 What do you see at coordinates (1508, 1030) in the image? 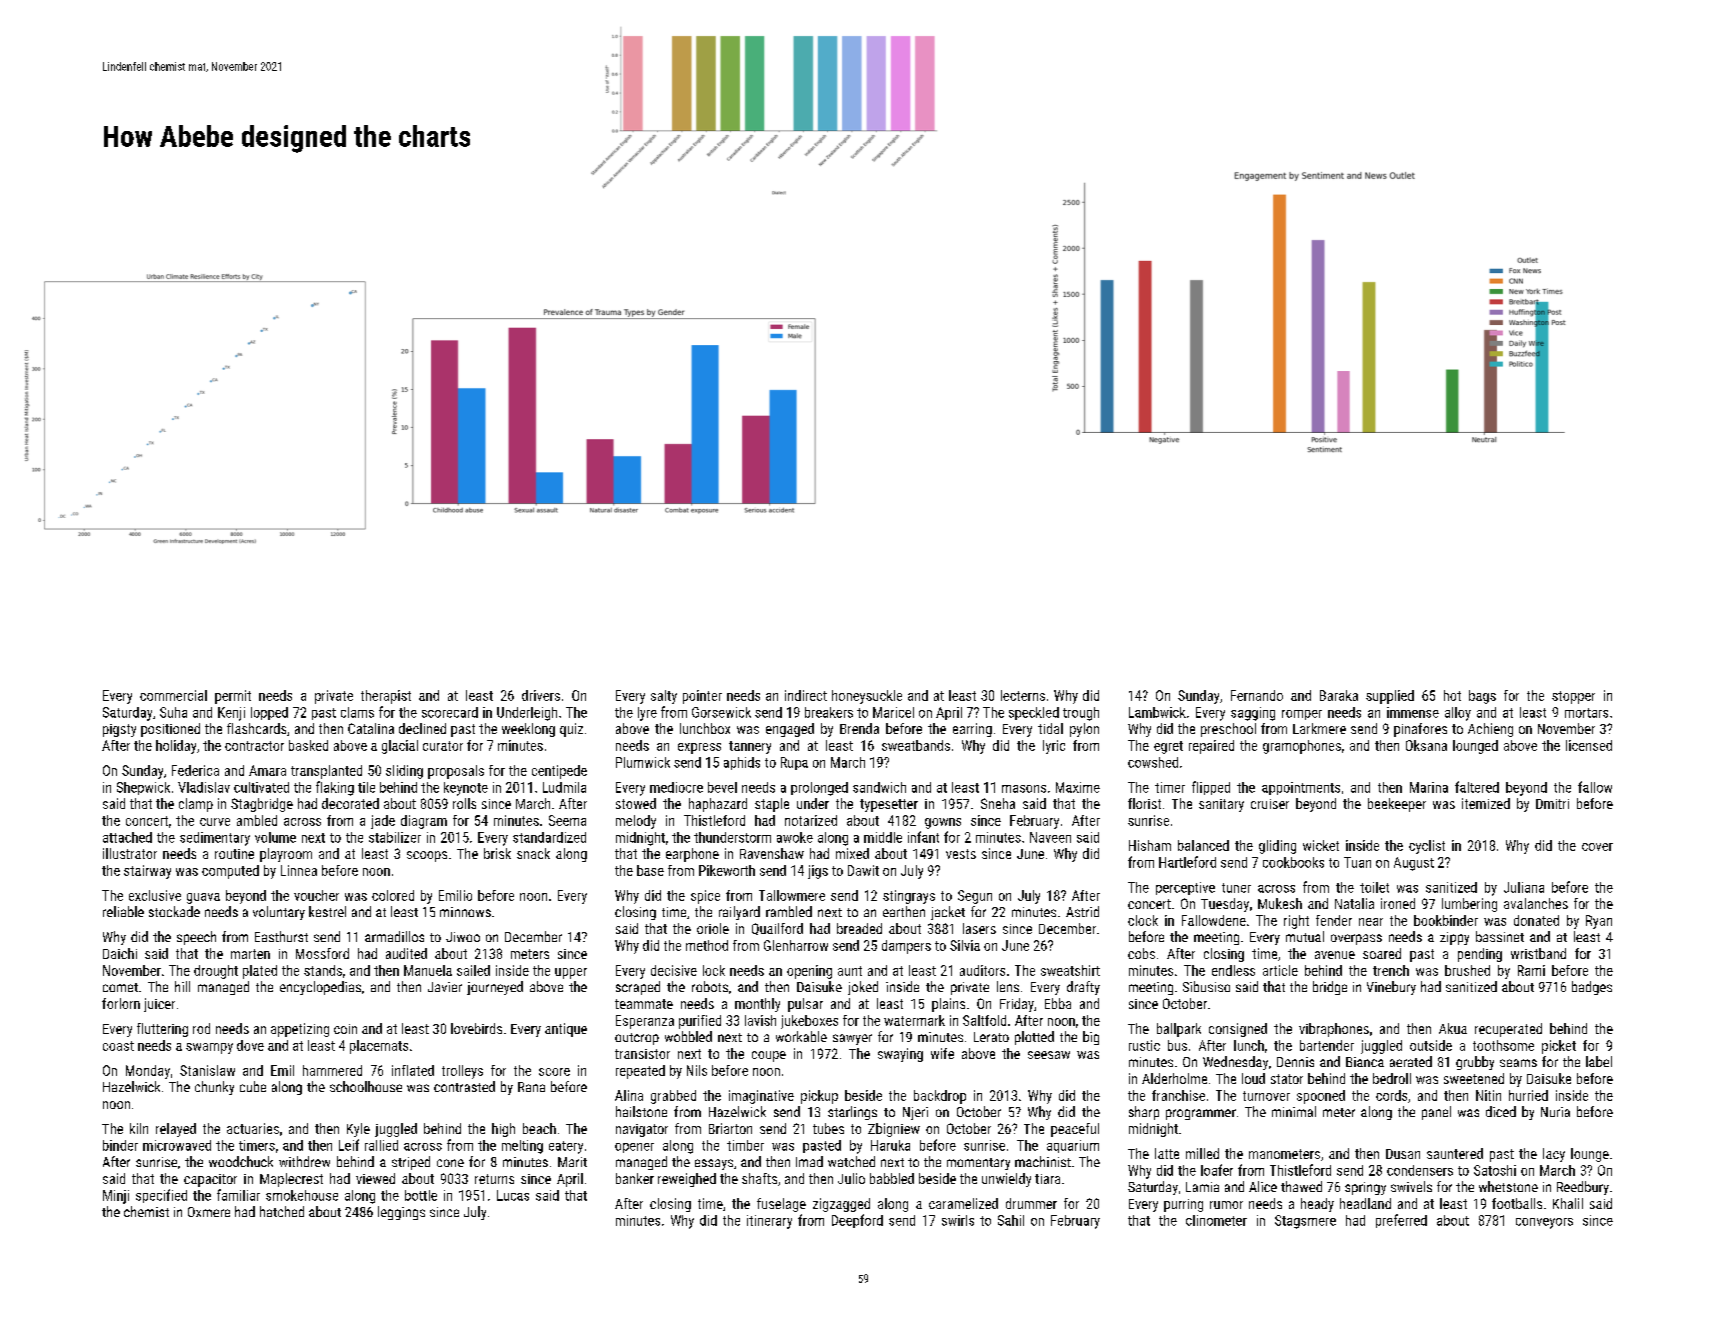
I see `recuperated` at bounding box center [1508, 1030].
